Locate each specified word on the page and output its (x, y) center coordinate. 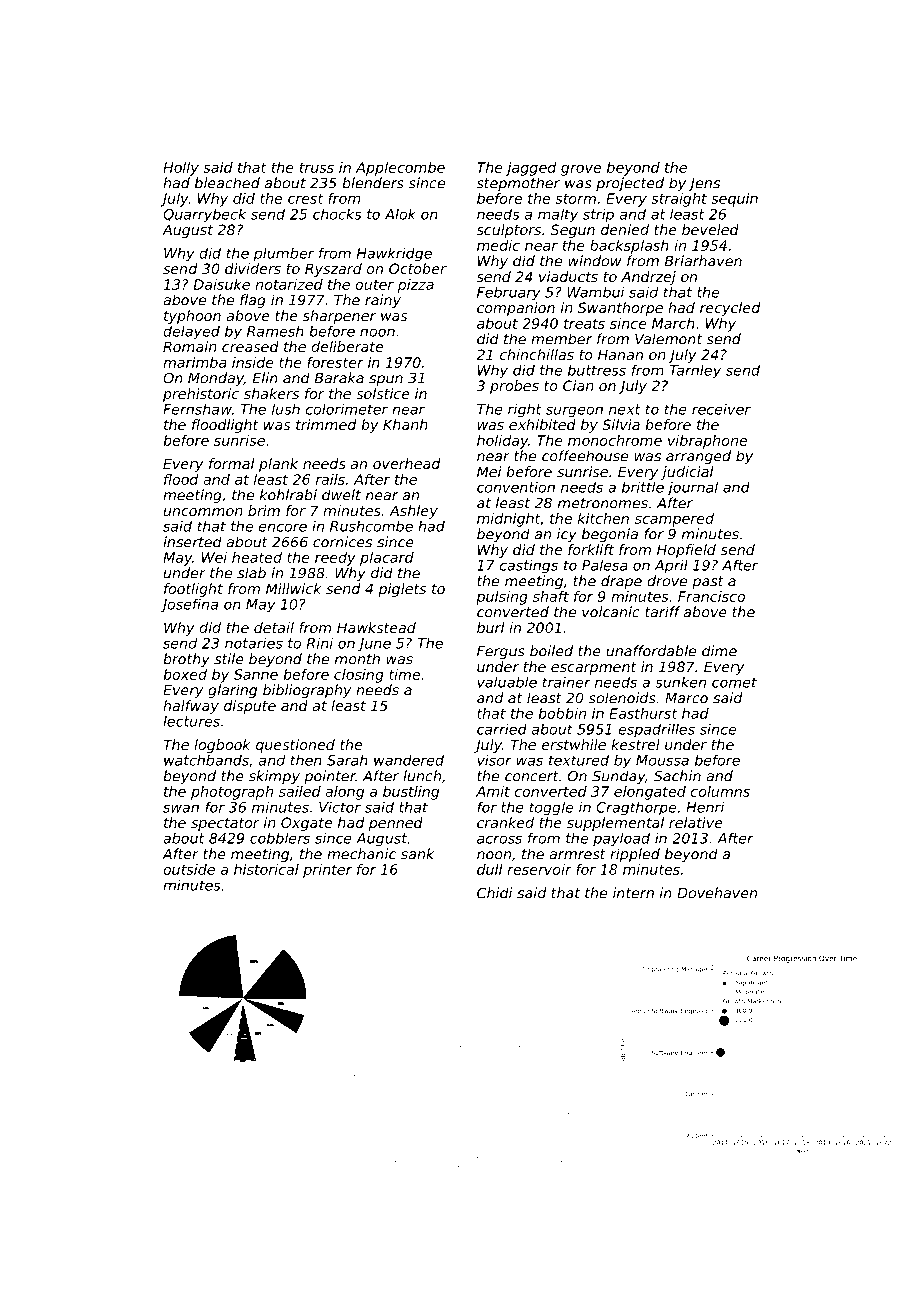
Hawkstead (376, 627)
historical (266, 869)
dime (719, 651)
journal (692, 489)
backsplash (629, 247)
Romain (190, 346)
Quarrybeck (204, 215)
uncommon (203, 512)
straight (679, 200)
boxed (185, 674)
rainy (383, 301)
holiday (502, 442)
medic (498, 245)
